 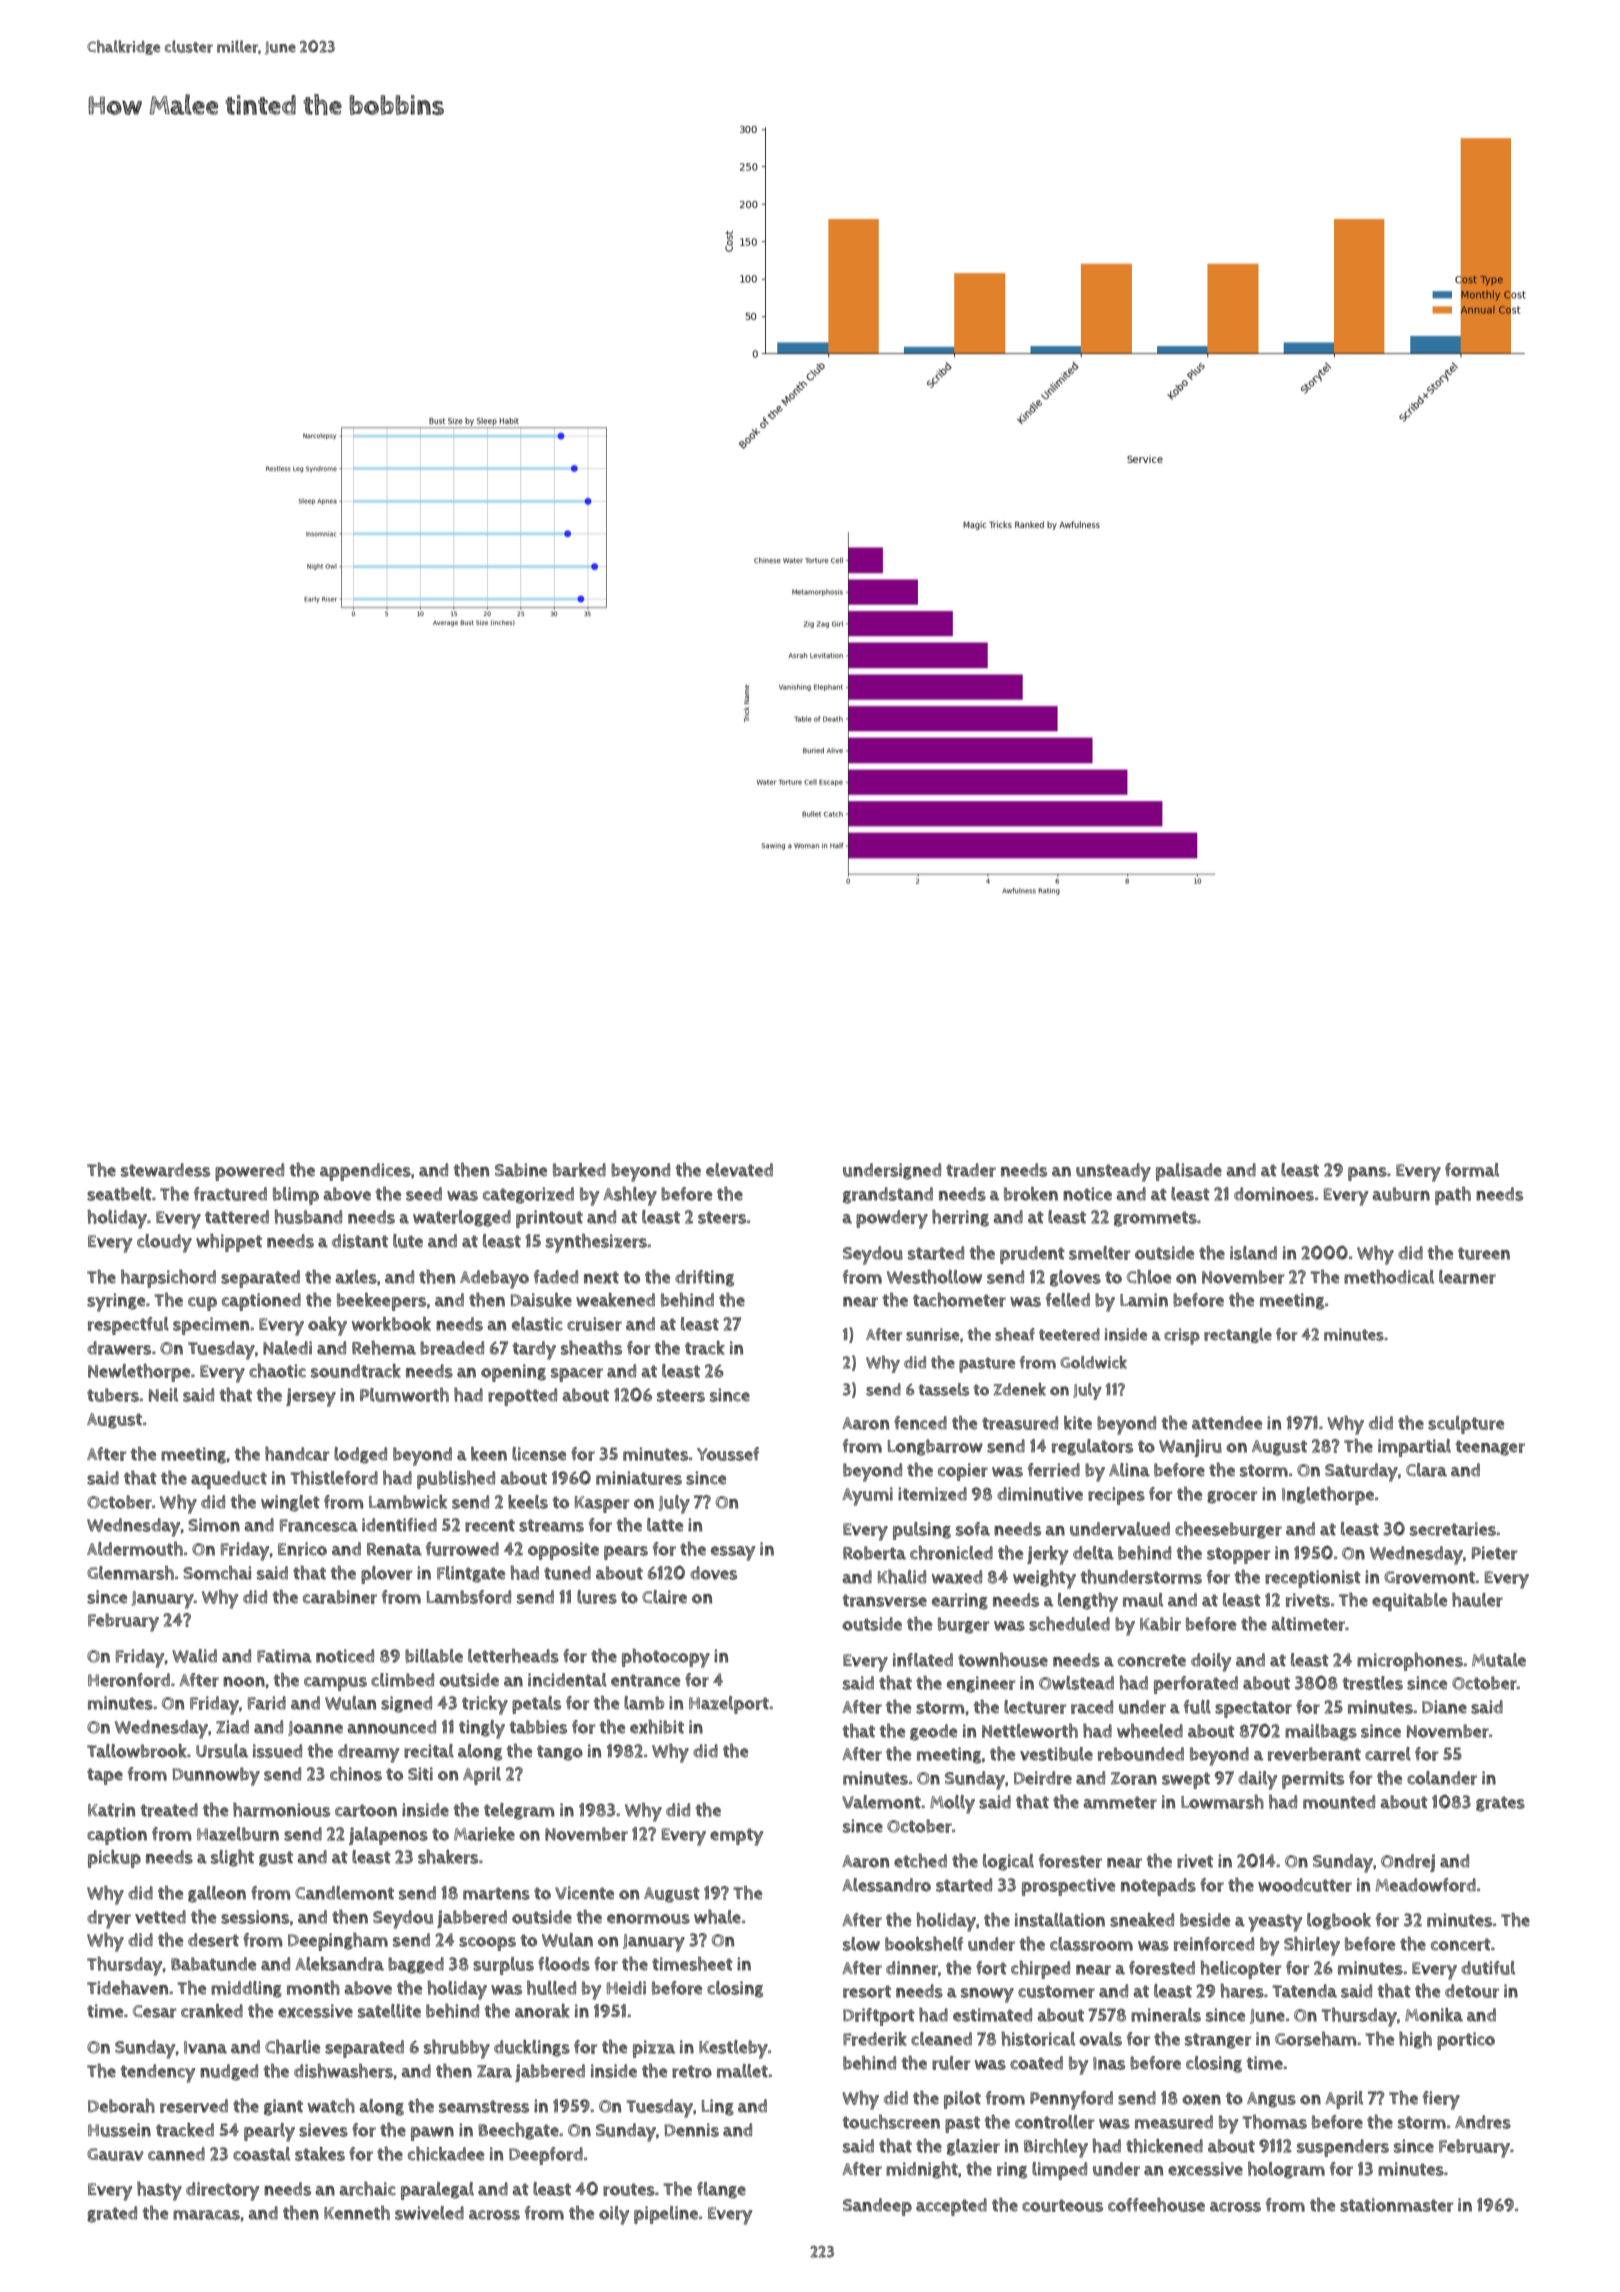 I want to click on whale, so click(x=717, y=1917).
